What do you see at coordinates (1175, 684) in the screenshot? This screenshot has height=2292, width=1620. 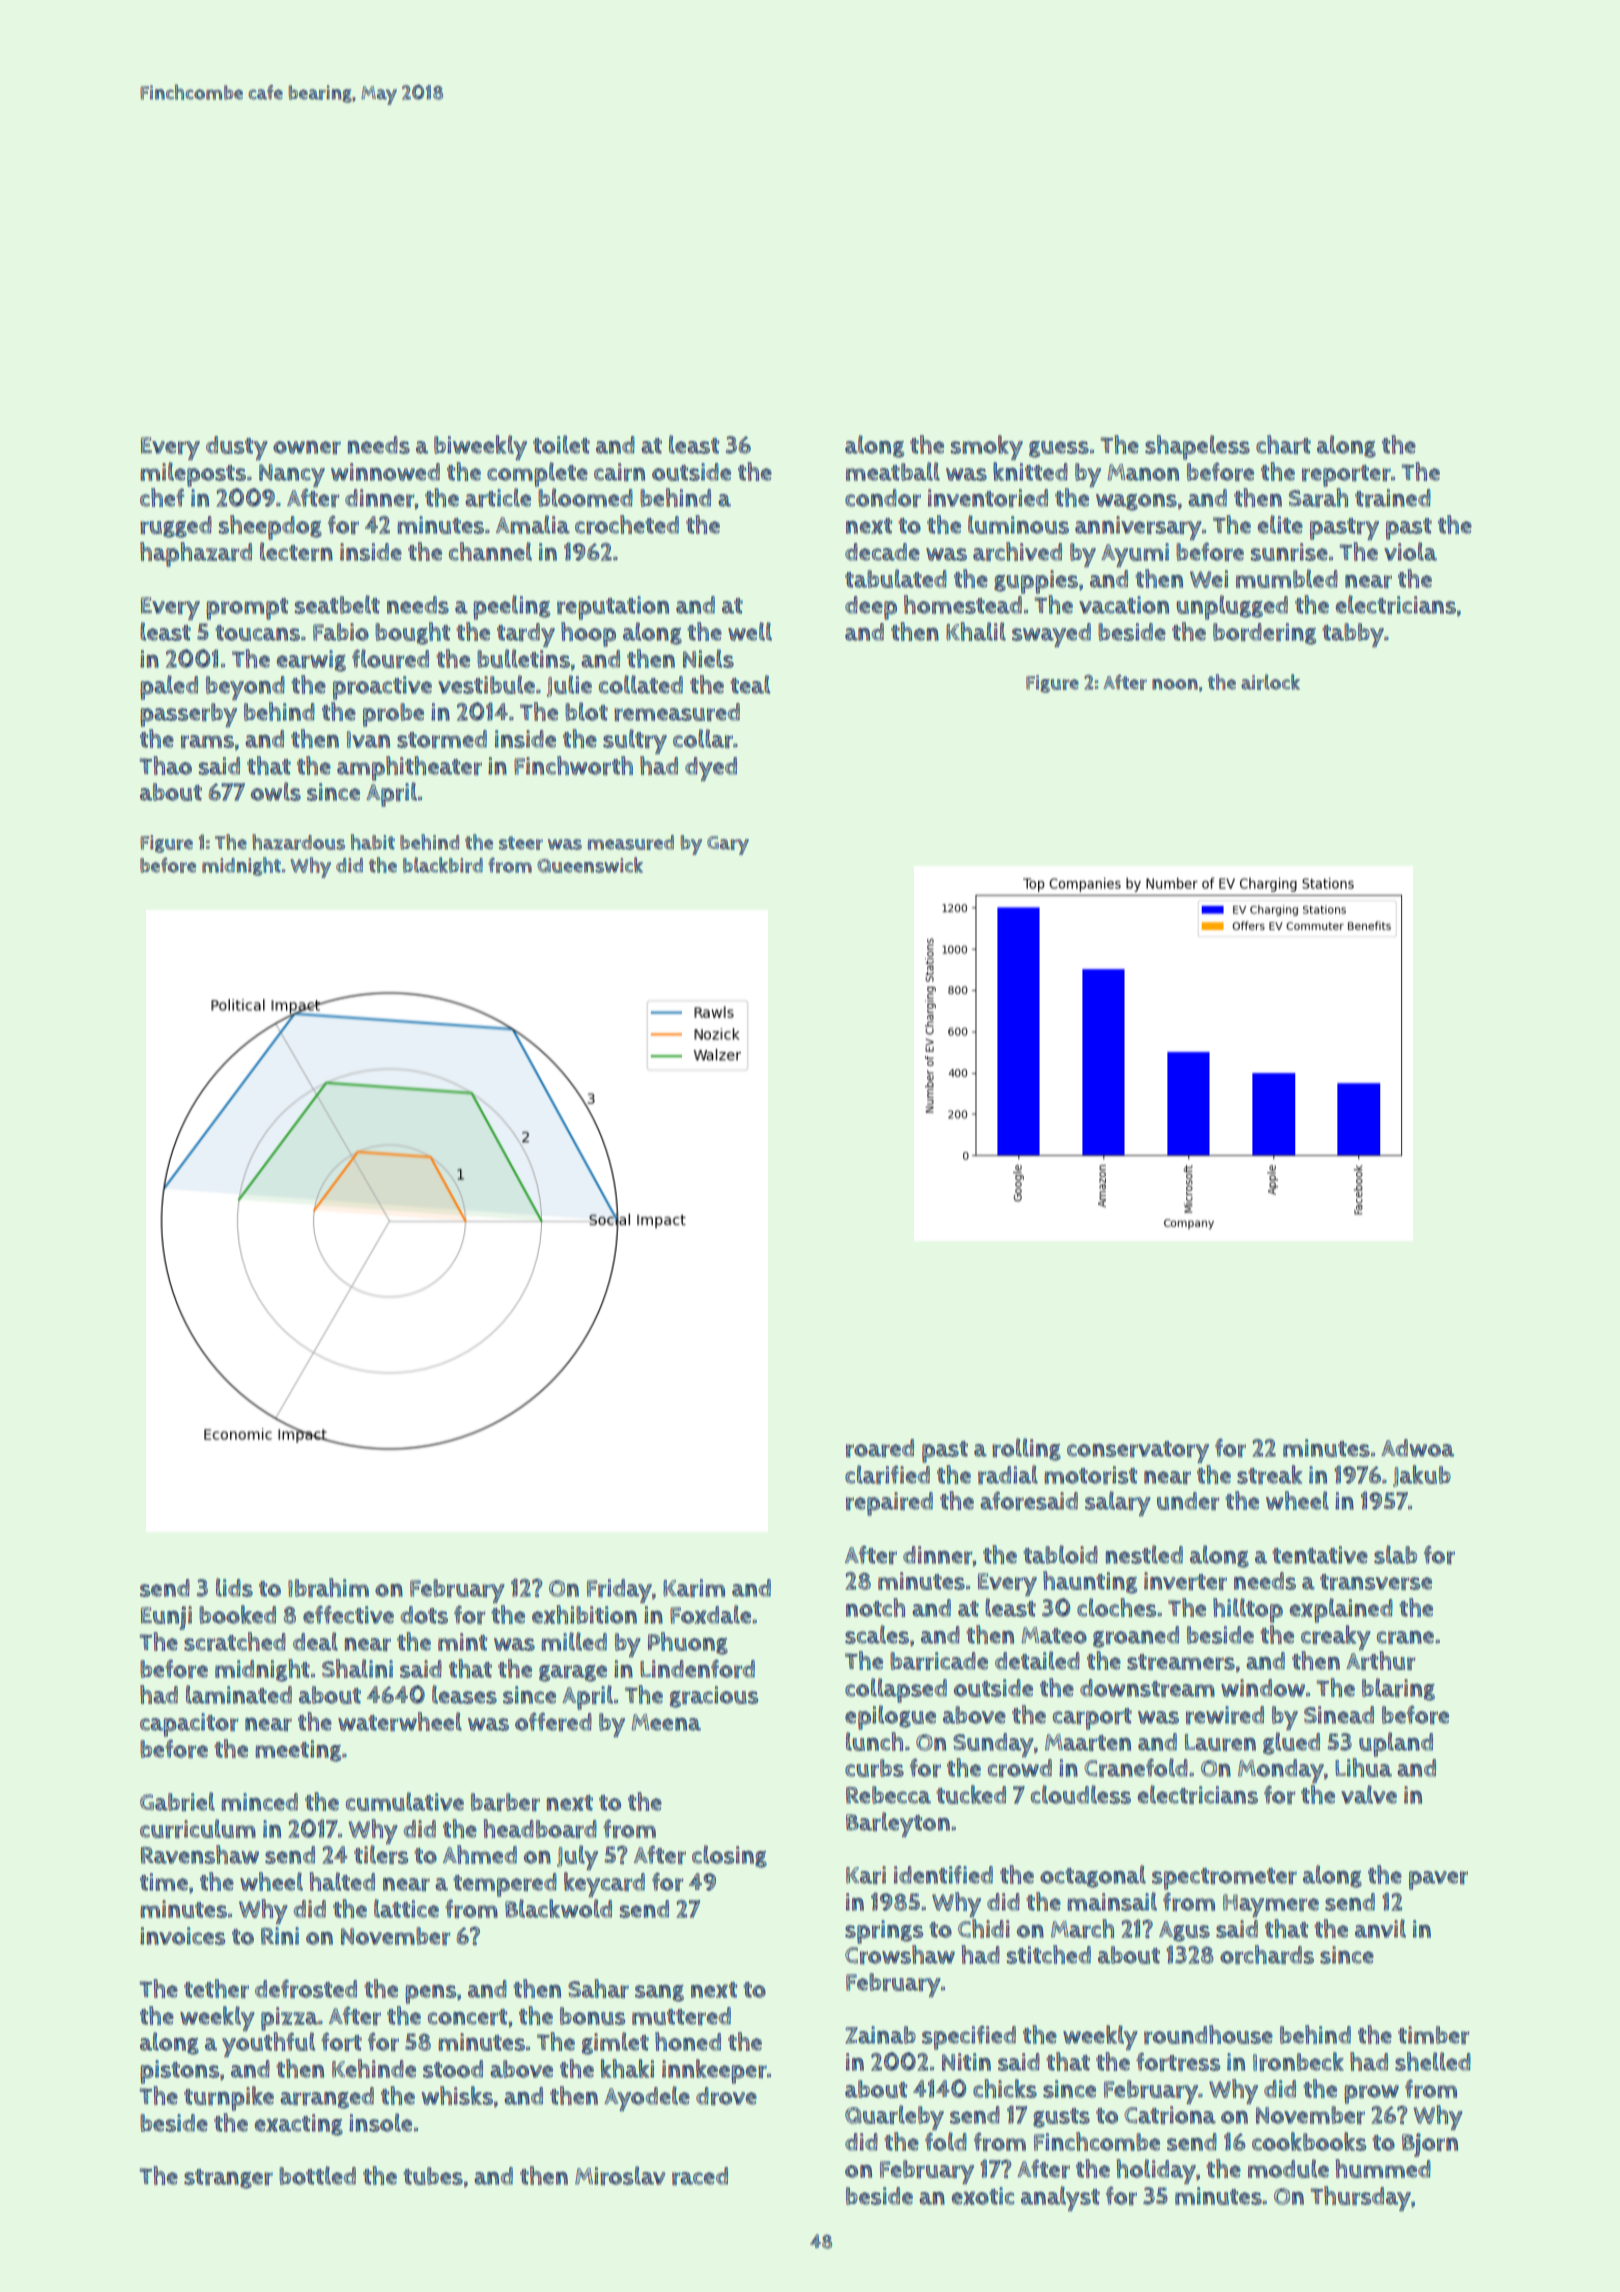 I see `noon` at bounding box center [1175, 684].
